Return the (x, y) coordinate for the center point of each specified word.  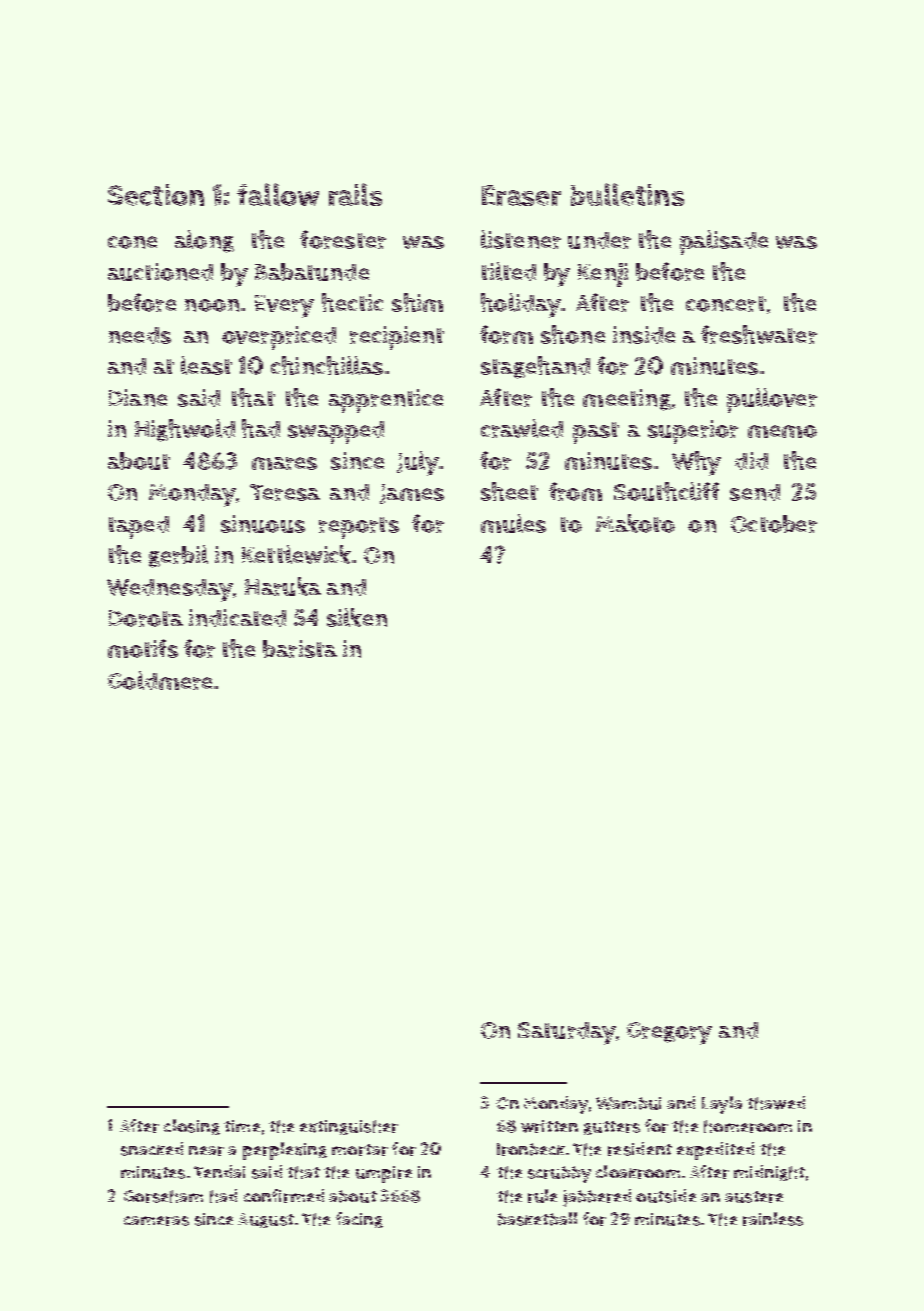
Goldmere (160, 680)
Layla (722, 1105)
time (242, 1126)
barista (300, 649)
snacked (152, 1149)
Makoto (635, 523)
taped (139, 527)
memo (782, 431)
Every (284, 306)
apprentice (386, 401)
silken (357, 617)
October (774, 524)
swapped (336, 432)
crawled (522, 428)
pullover (772, 400)
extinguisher (349, 1127)
